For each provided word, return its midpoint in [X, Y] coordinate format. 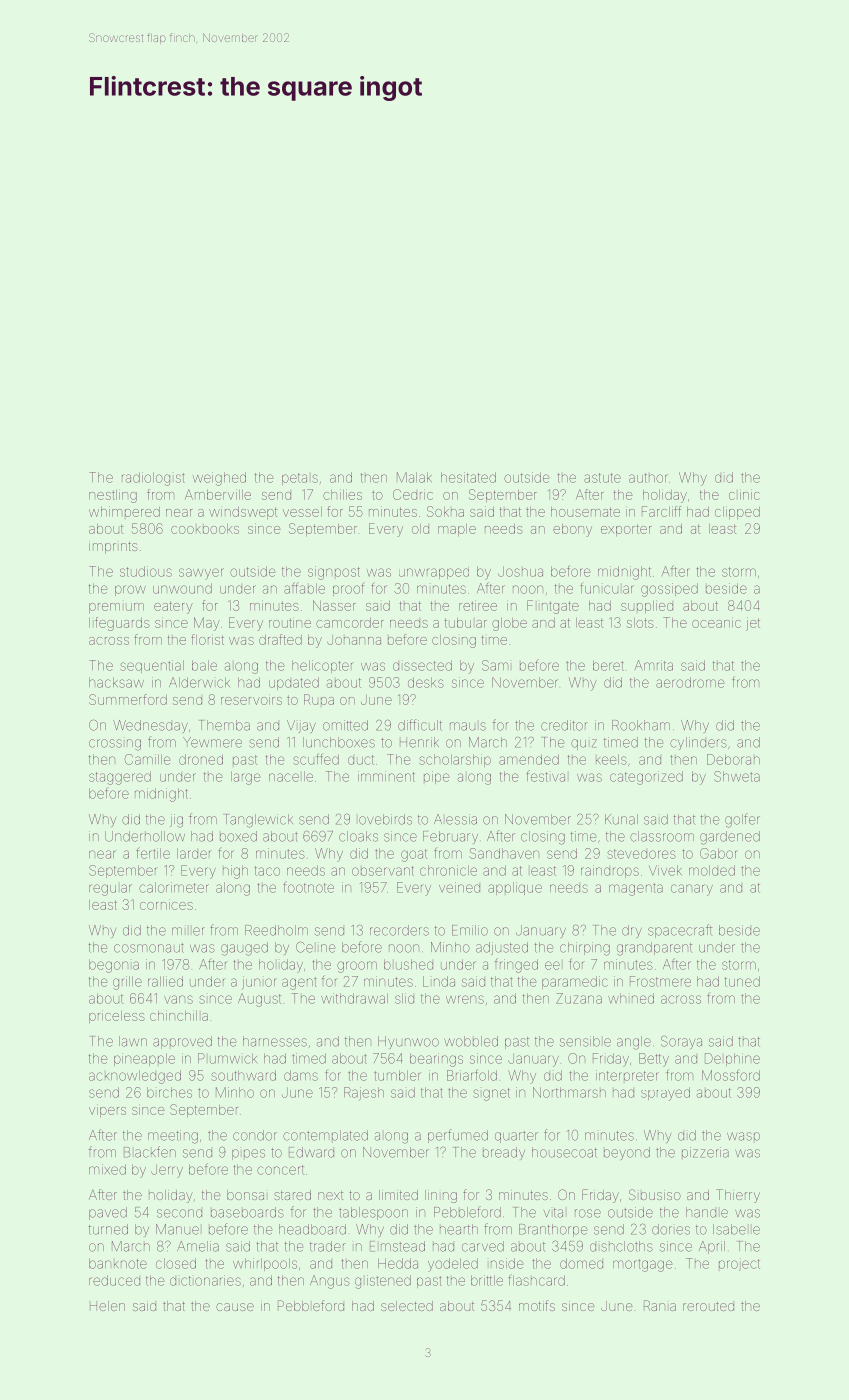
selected [407, 1306]
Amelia [198, 1246]
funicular [607, 588]
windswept [243, 513]
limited [398, 1195]
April [712, 1247]
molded [712, 870]
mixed [107, 1169]
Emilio [470, 930]
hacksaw [116, 682]
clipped [737, 513]
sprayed [665, 1094]
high [235, 872]
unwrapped [434, 573]
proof [349, 589]
